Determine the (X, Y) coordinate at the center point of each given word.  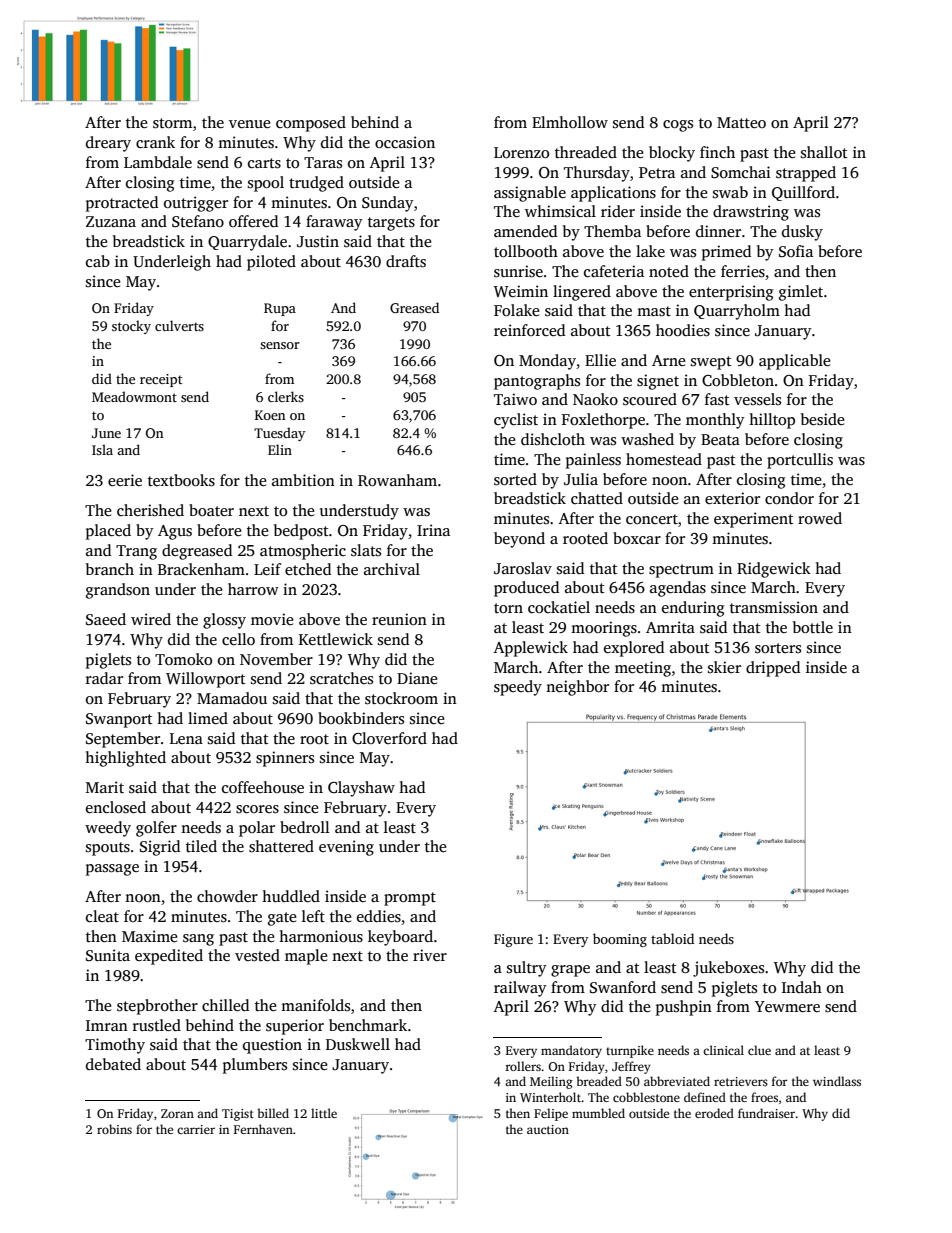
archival (392, 569)
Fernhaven (263, 1129)
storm (172, 123)
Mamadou (232, 698)
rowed (820, 518)
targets (391, 224)
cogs (678, 126)
